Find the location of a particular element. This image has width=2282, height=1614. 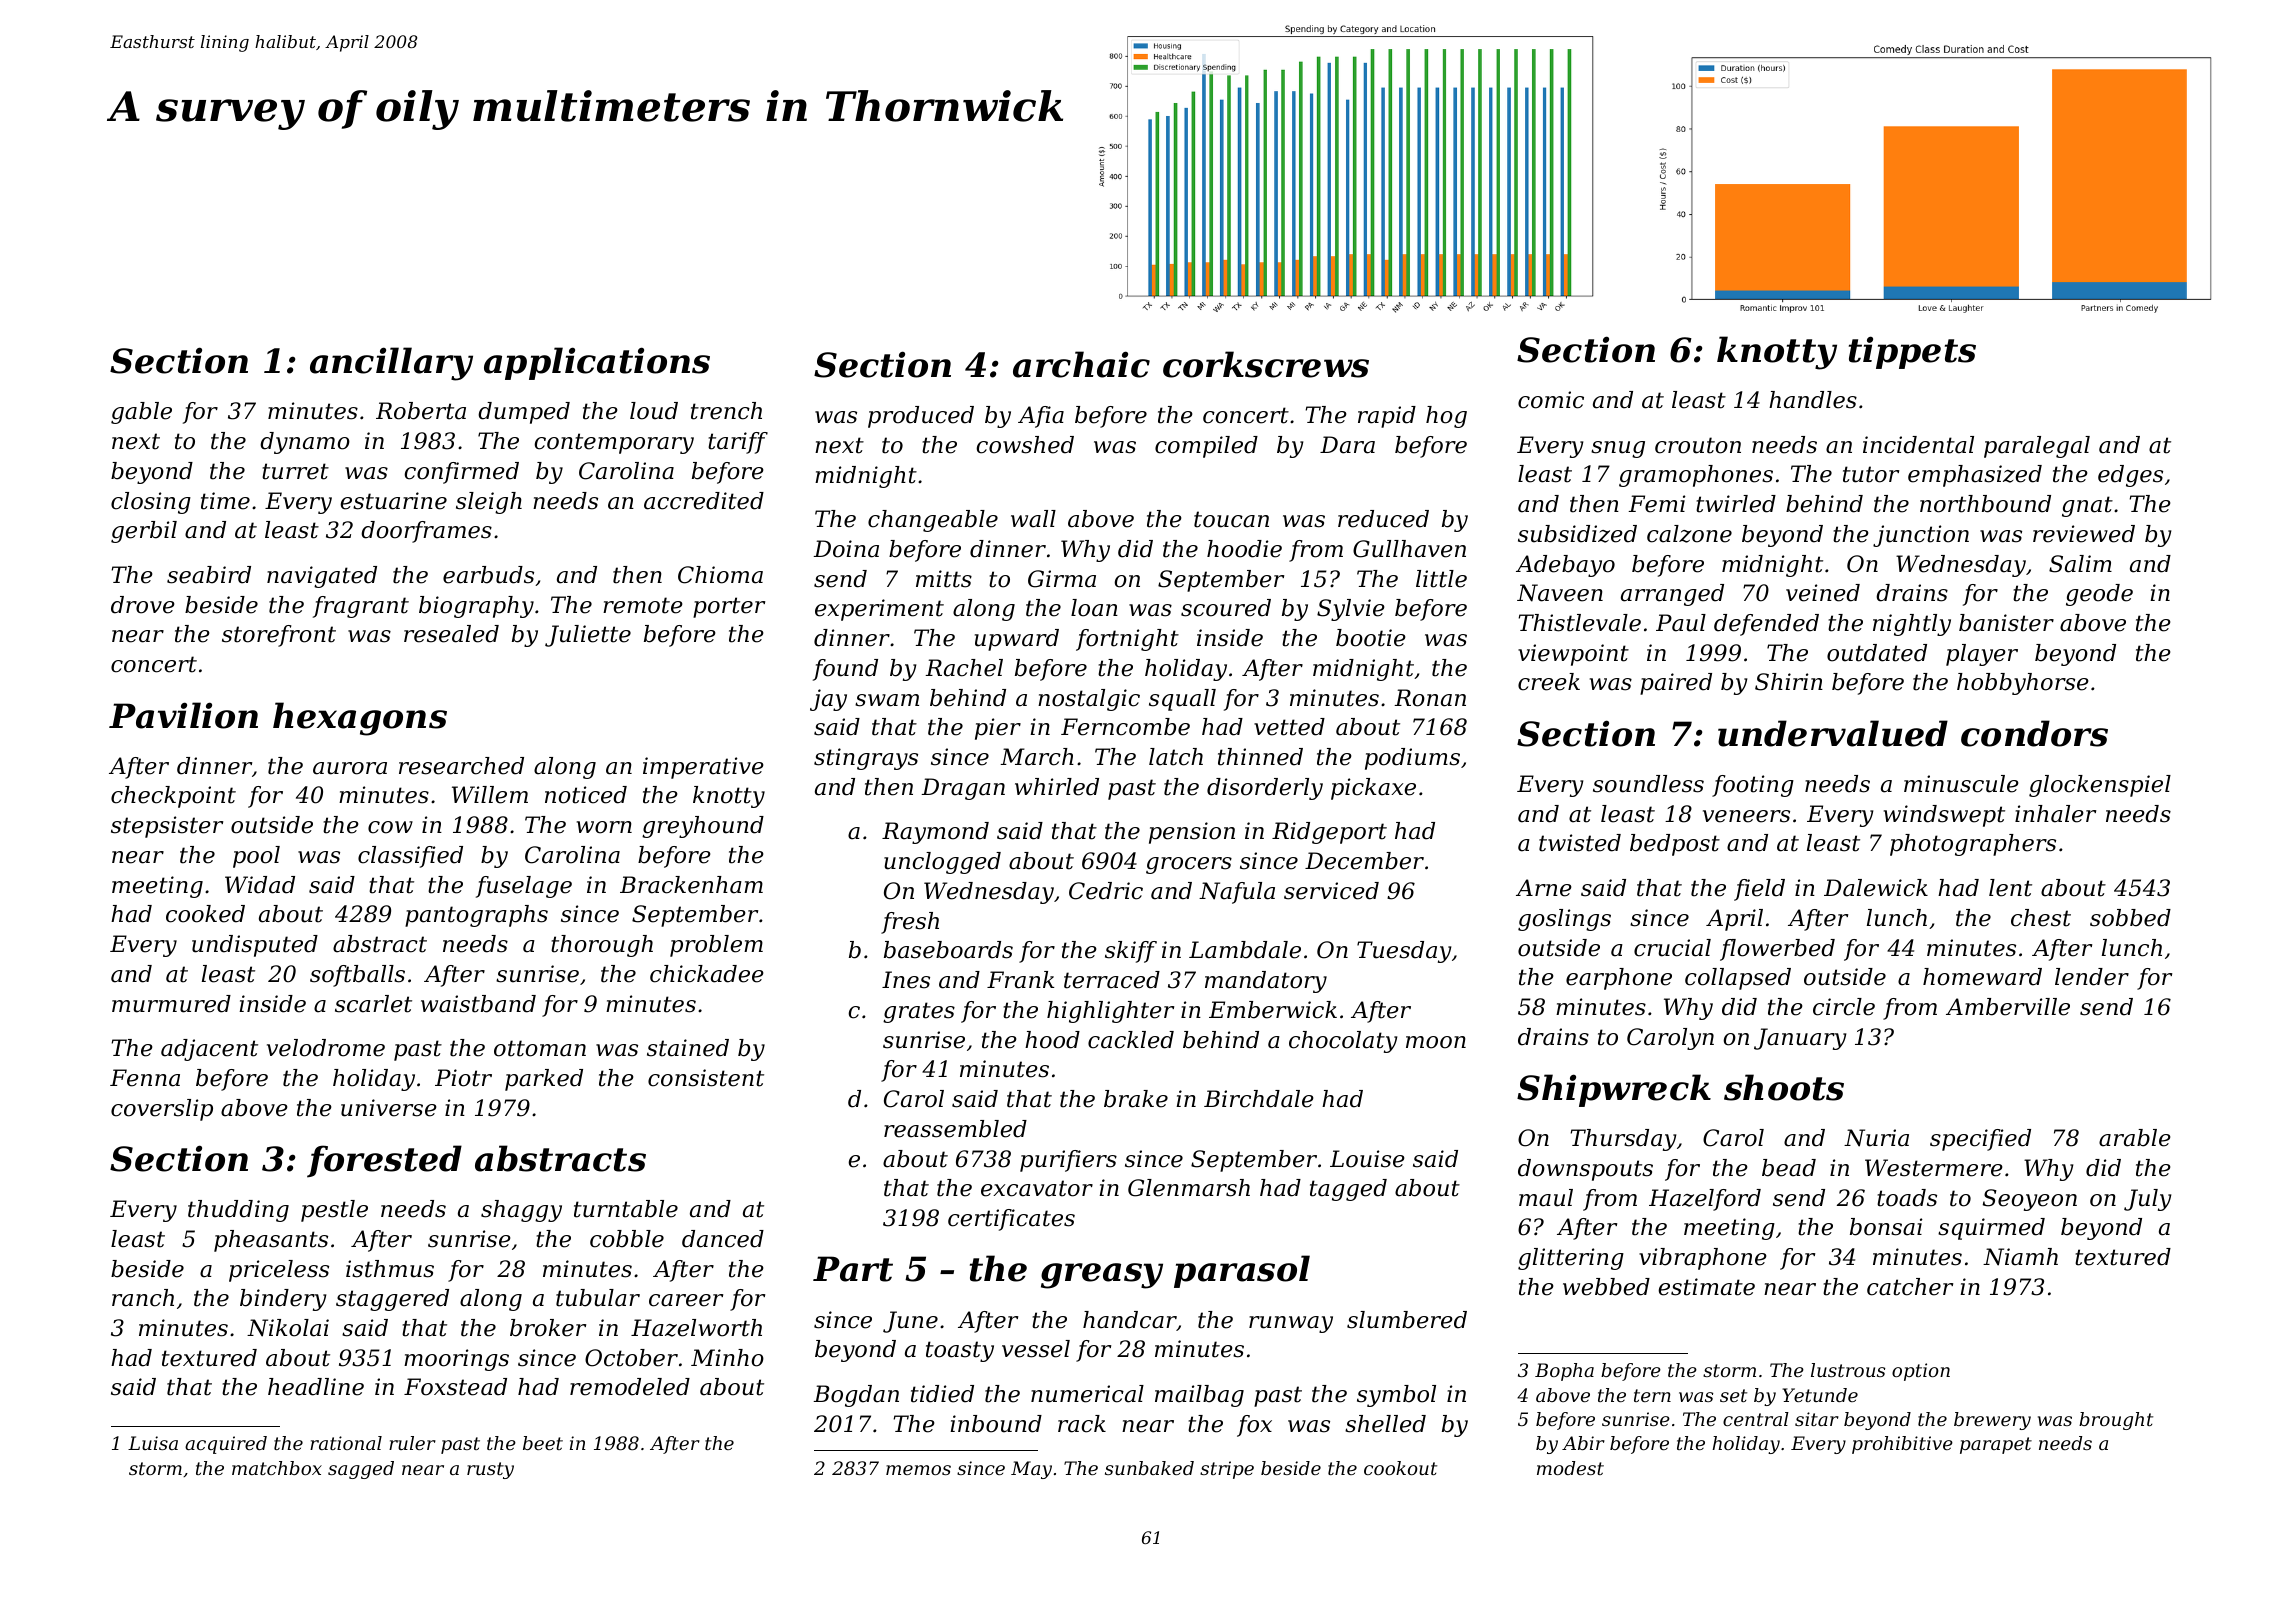

little is located at coordinates (1441, 579).
